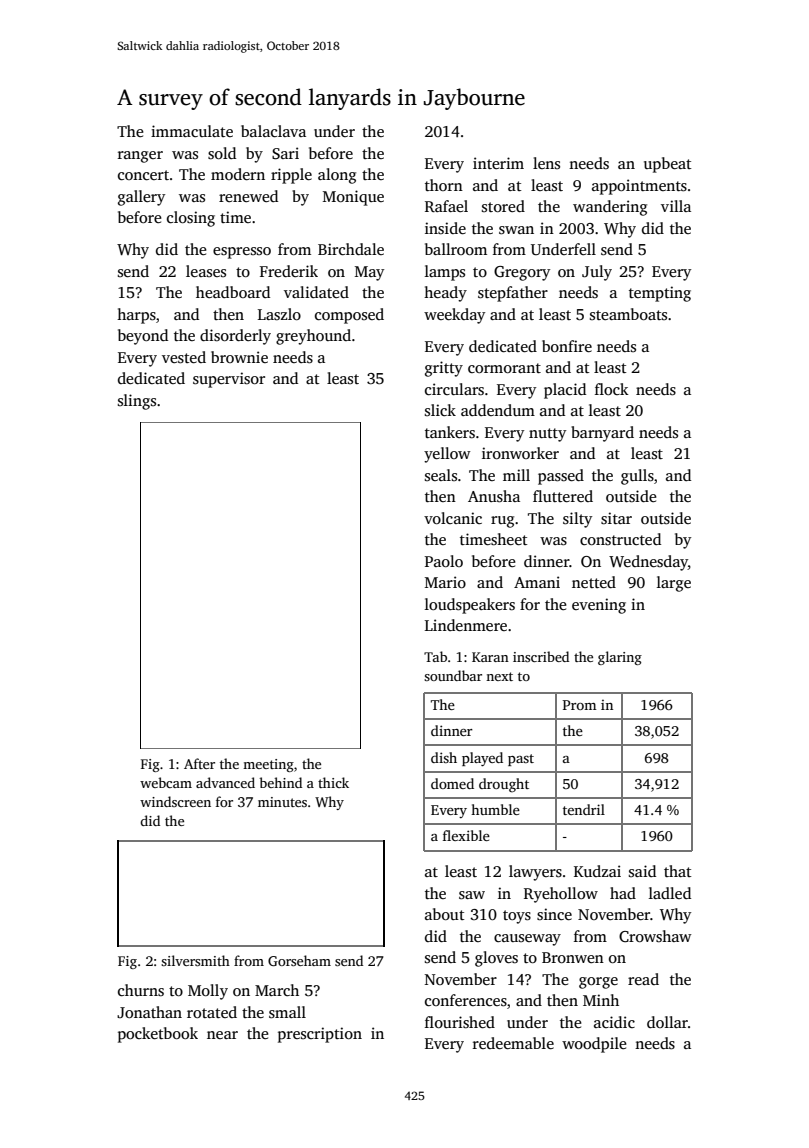  I want to click on renewed, so click(248, 196).
